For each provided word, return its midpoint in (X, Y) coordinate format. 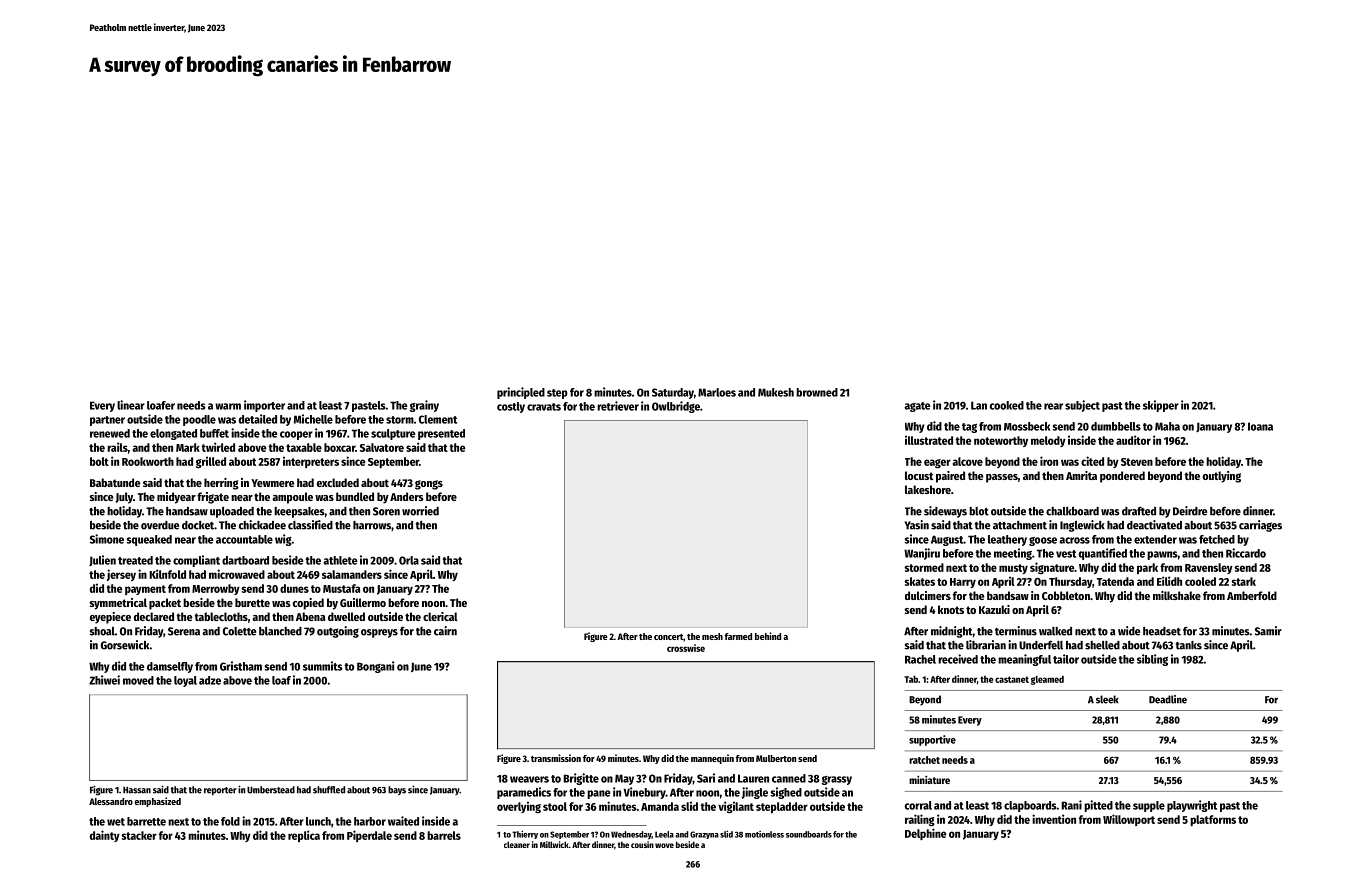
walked (1055, 631)
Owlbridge (676, 407)
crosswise (686, 648)
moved (138, 680)
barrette (146, 821)
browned (817, 392)
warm (228, 406)
